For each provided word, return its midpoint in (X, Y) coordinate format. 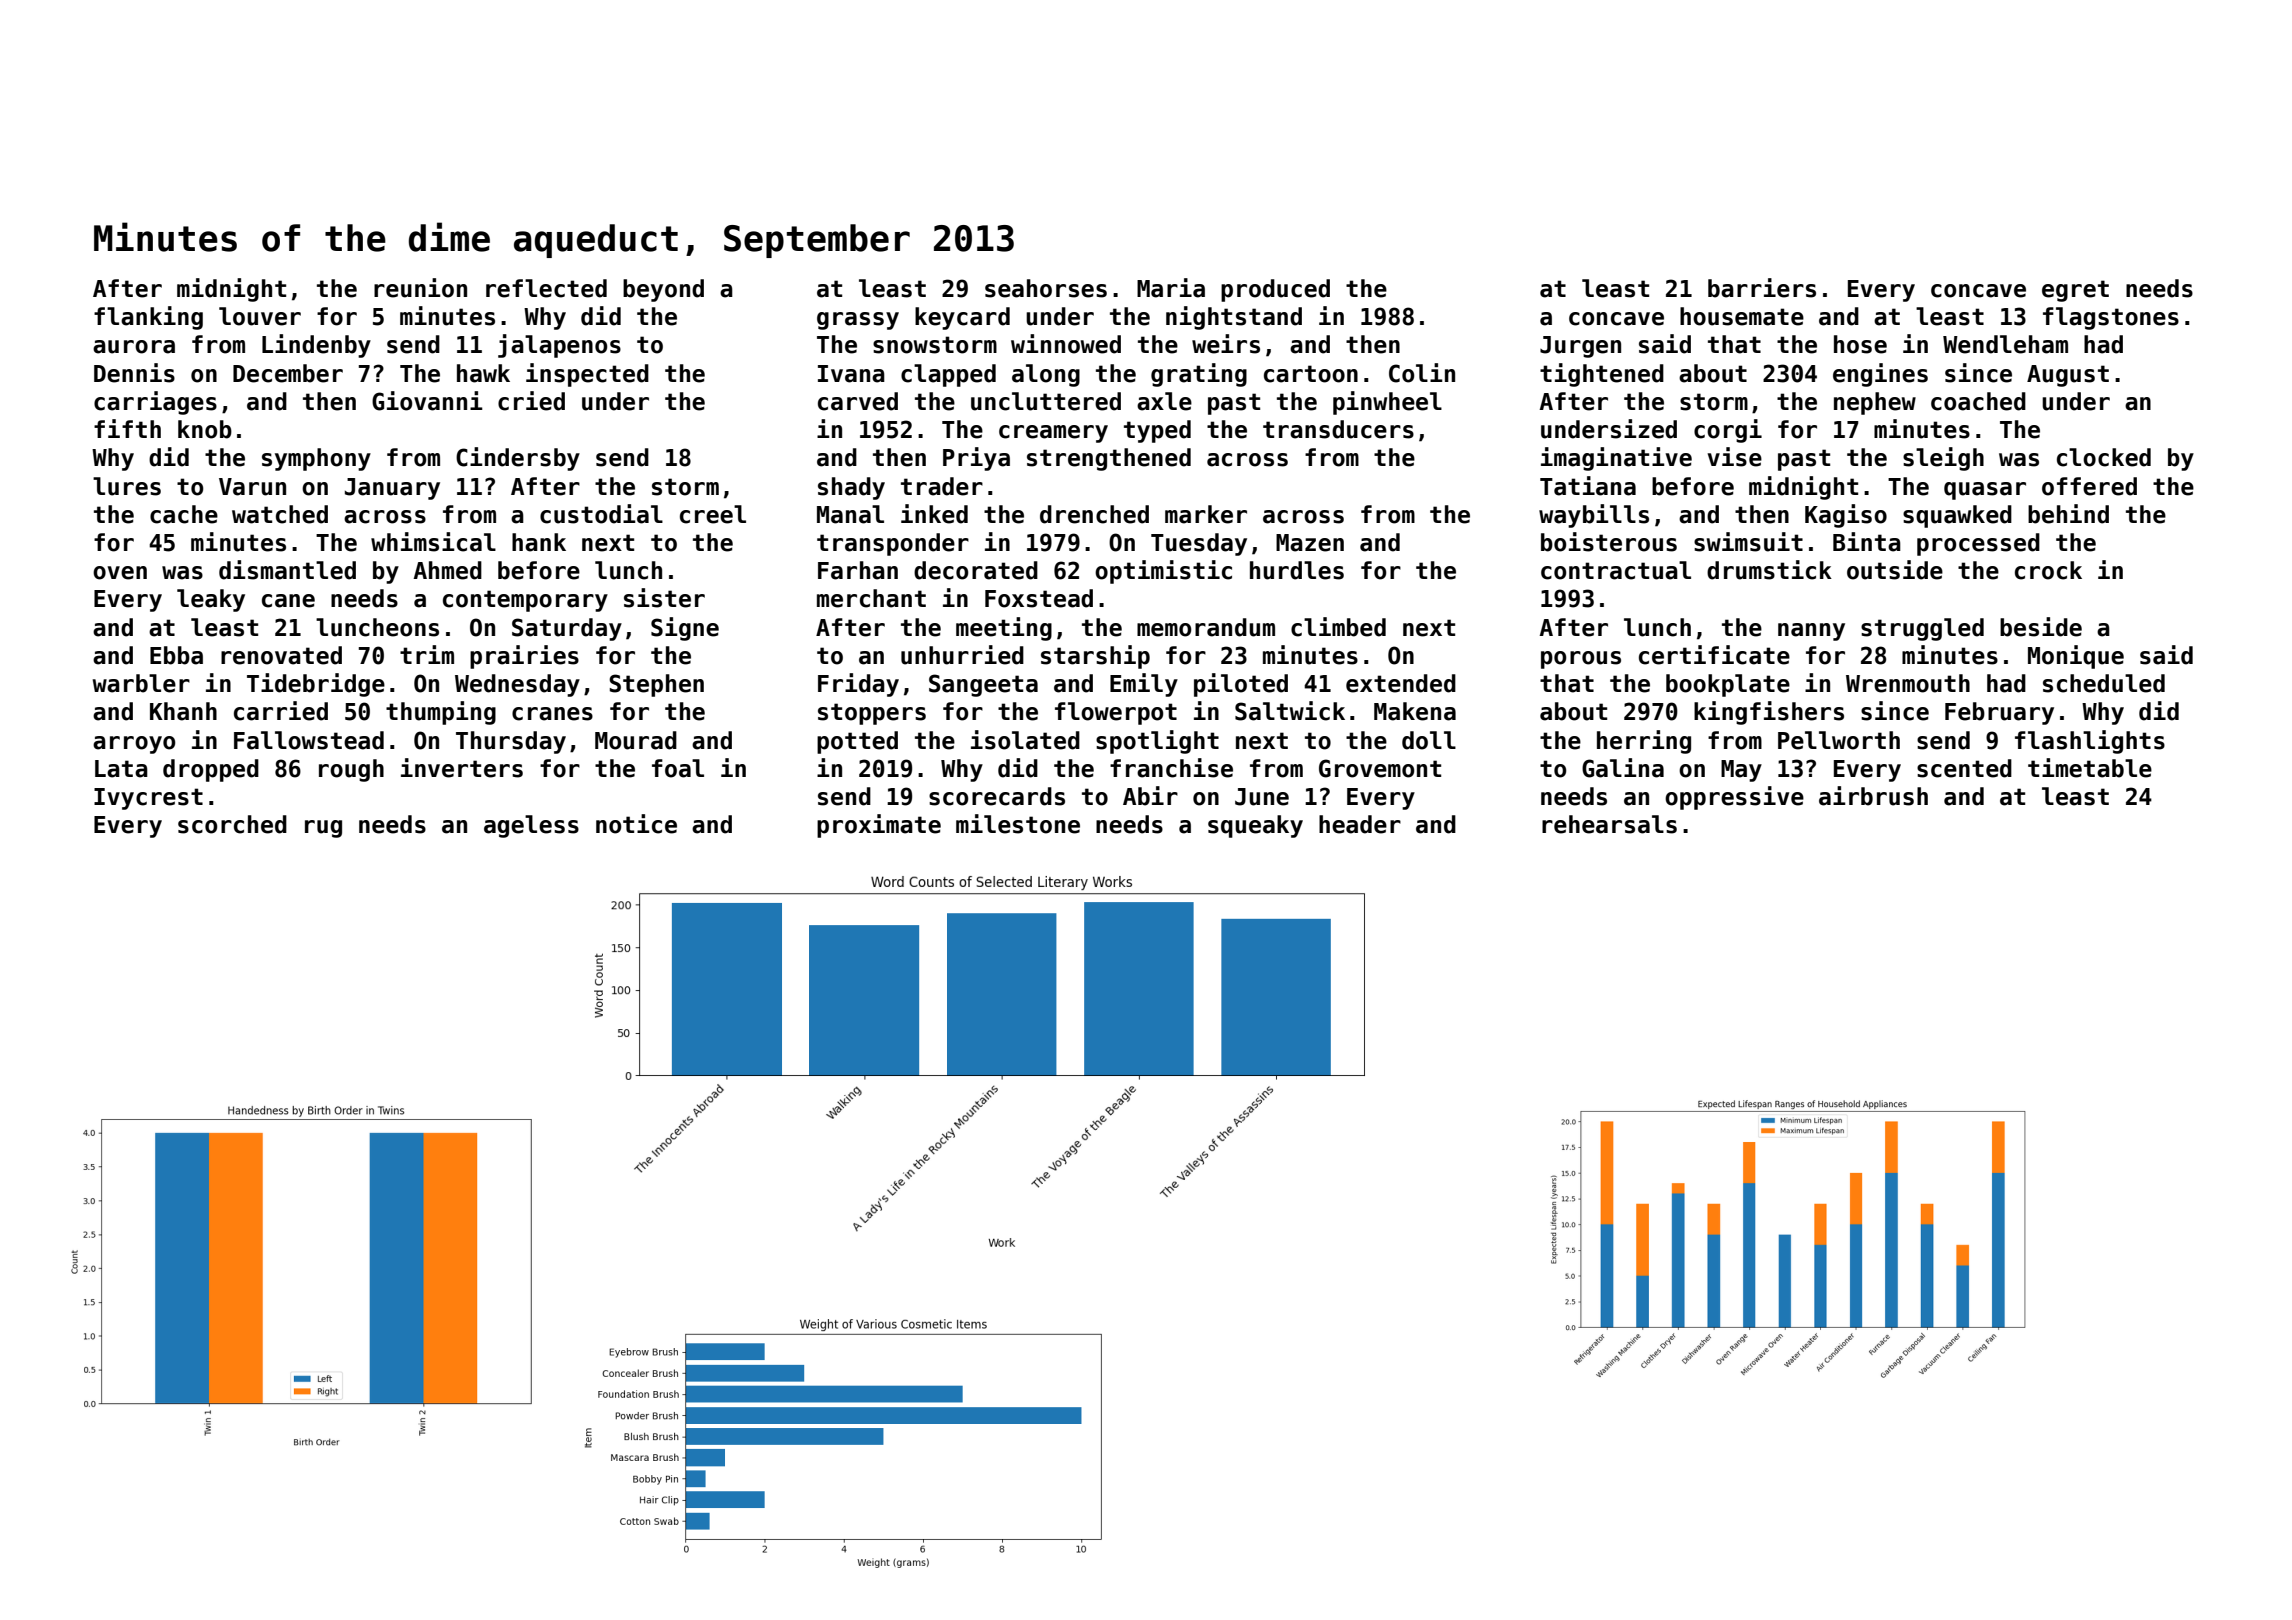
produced (1275, 290)
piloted (1241, 685)
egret (2075, 291)
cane (288, 601)
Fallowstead (309, 740)
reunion (420, 288)
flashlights (2090, 742)
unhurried (962, 655)
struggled (1922, 629)
